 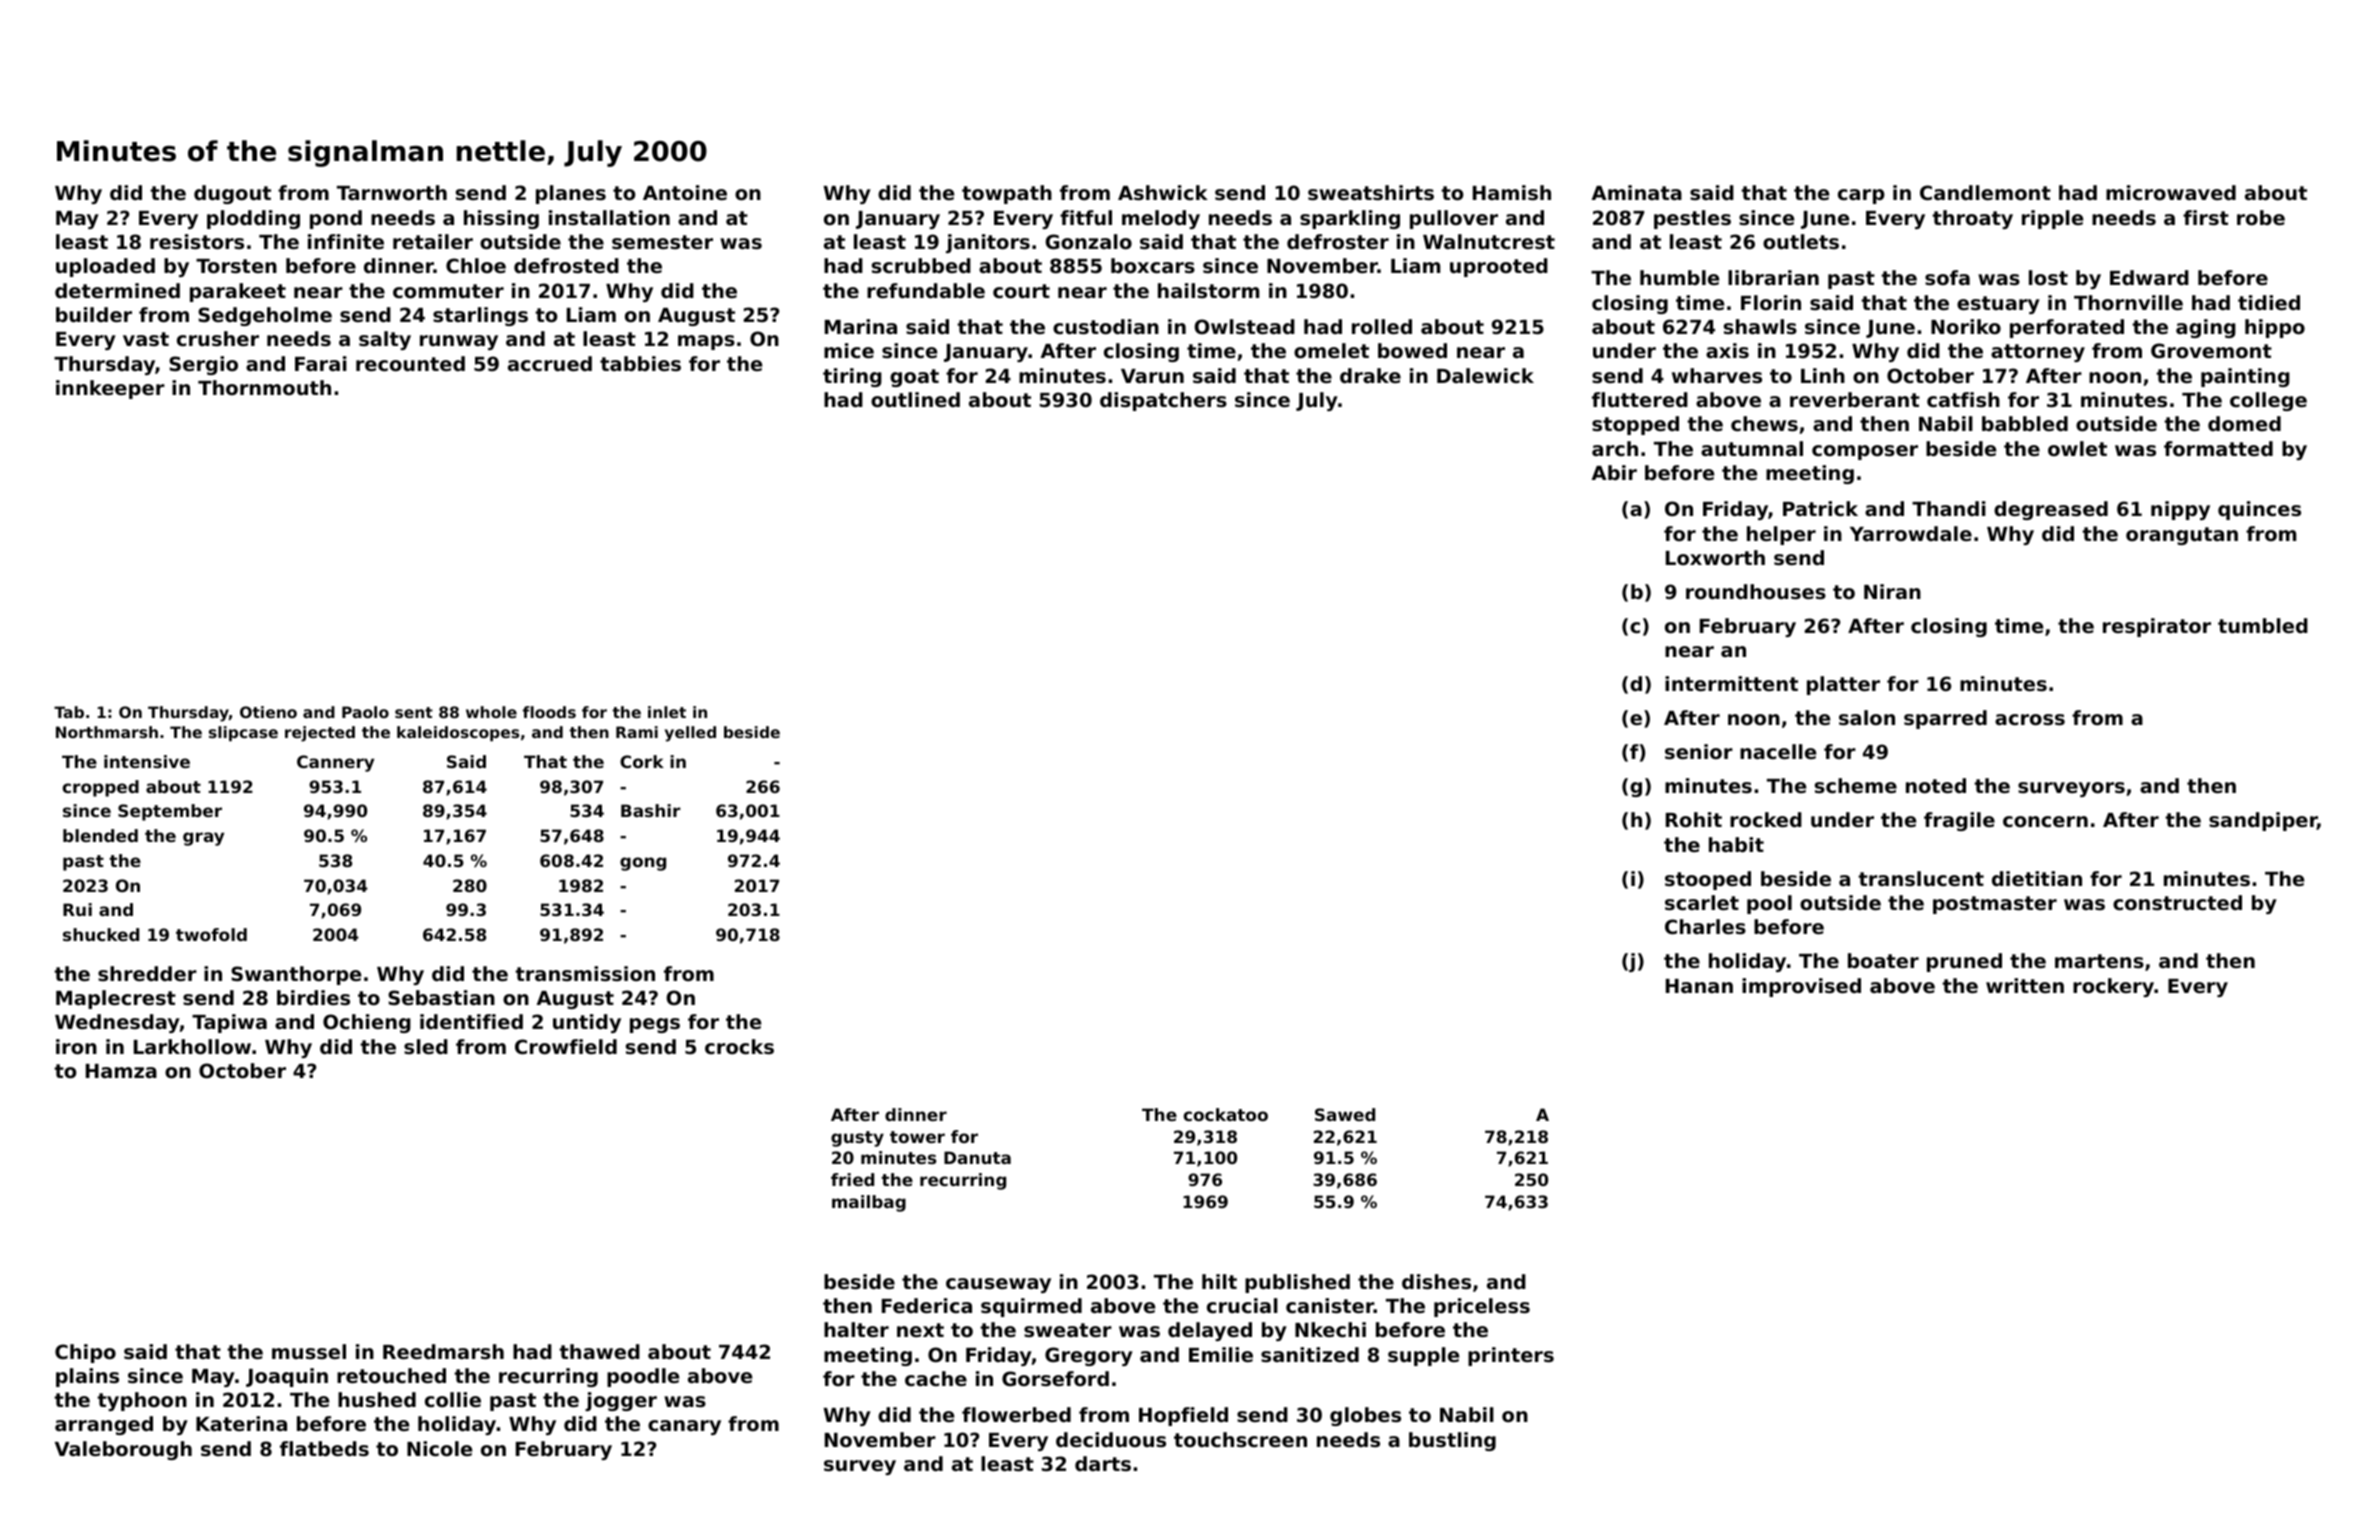 I want to click on Niran, so click(x=1892, y=591).
